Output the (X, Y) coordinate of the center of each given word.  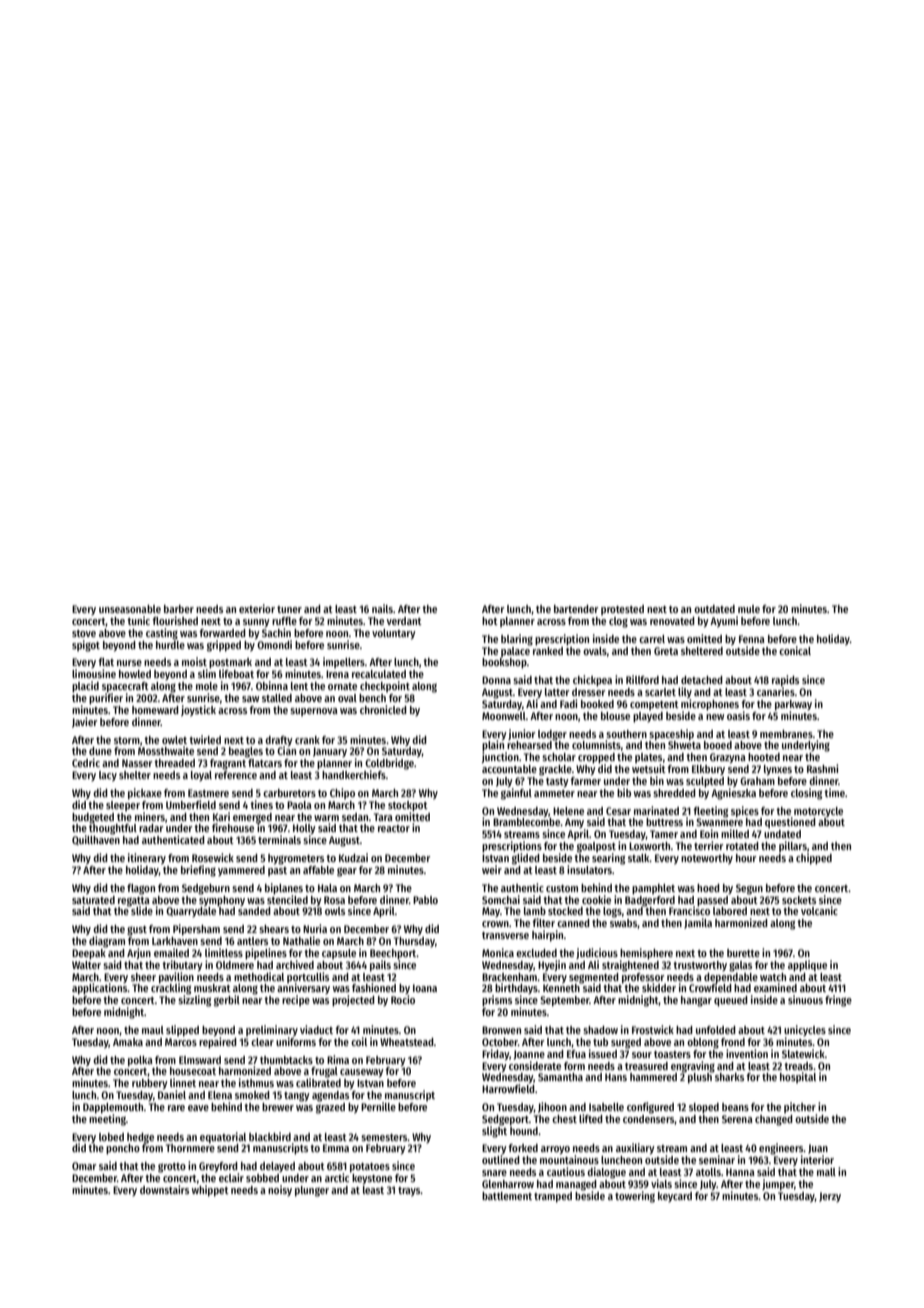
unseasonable (130, 609)
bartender (576, 609)
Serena (737, 1119)
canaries (776, 691)
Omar (84, 1166)
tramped (553, 1197)
